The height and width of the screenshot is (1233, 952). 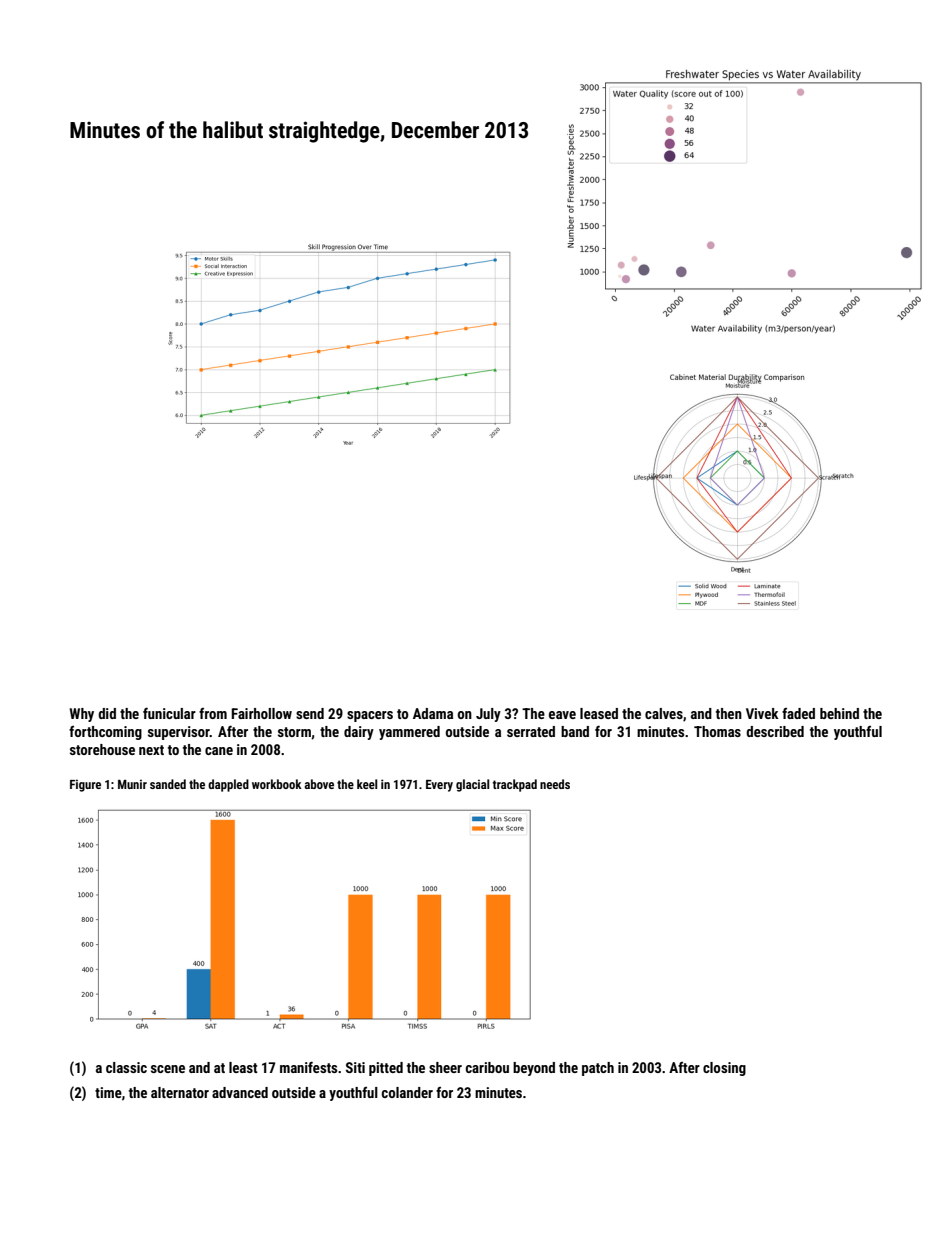 I want to click on above, so click(x=319, y=784).
